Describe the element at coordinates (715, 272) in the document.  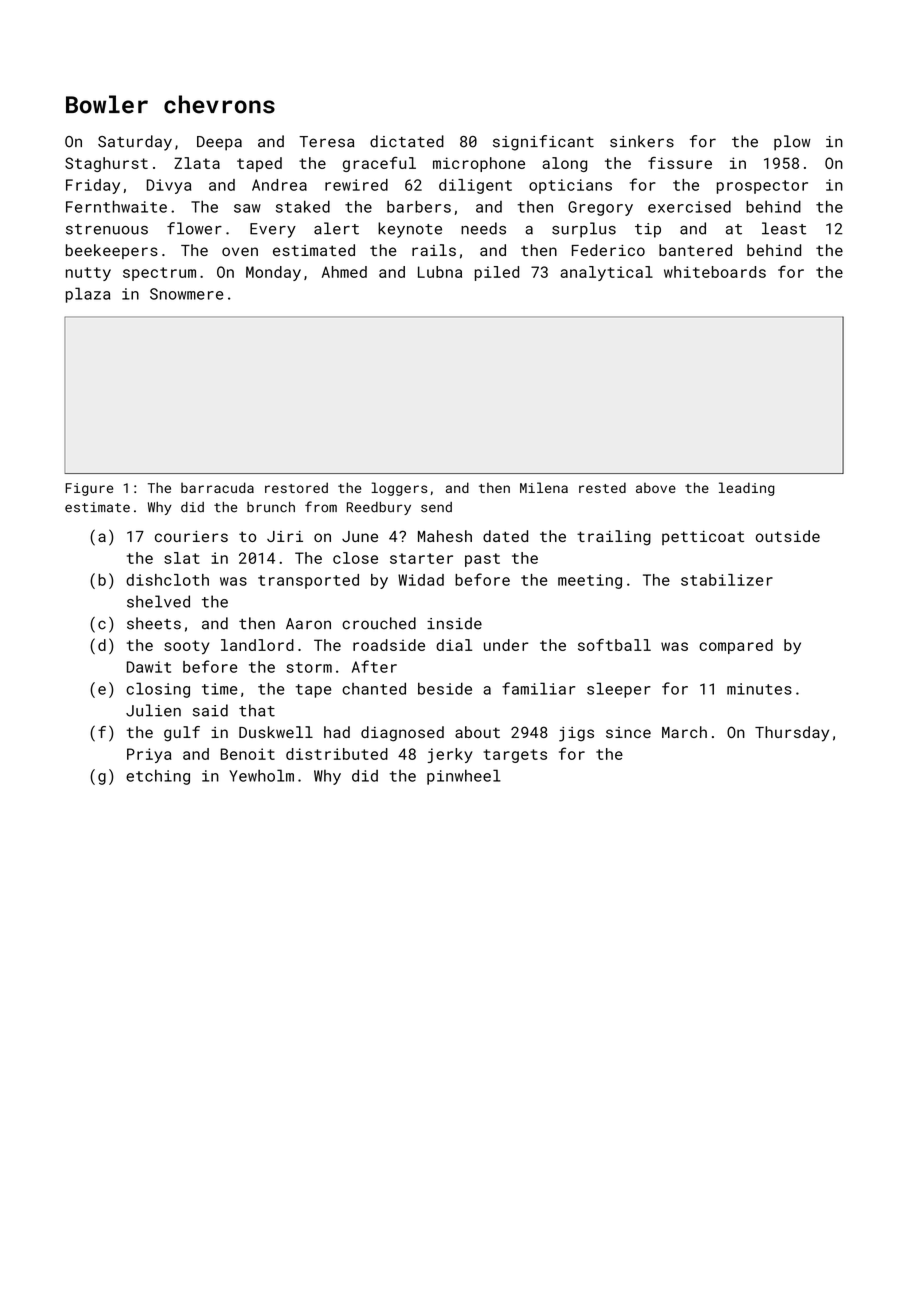
I see `whiteboards` at that location.
